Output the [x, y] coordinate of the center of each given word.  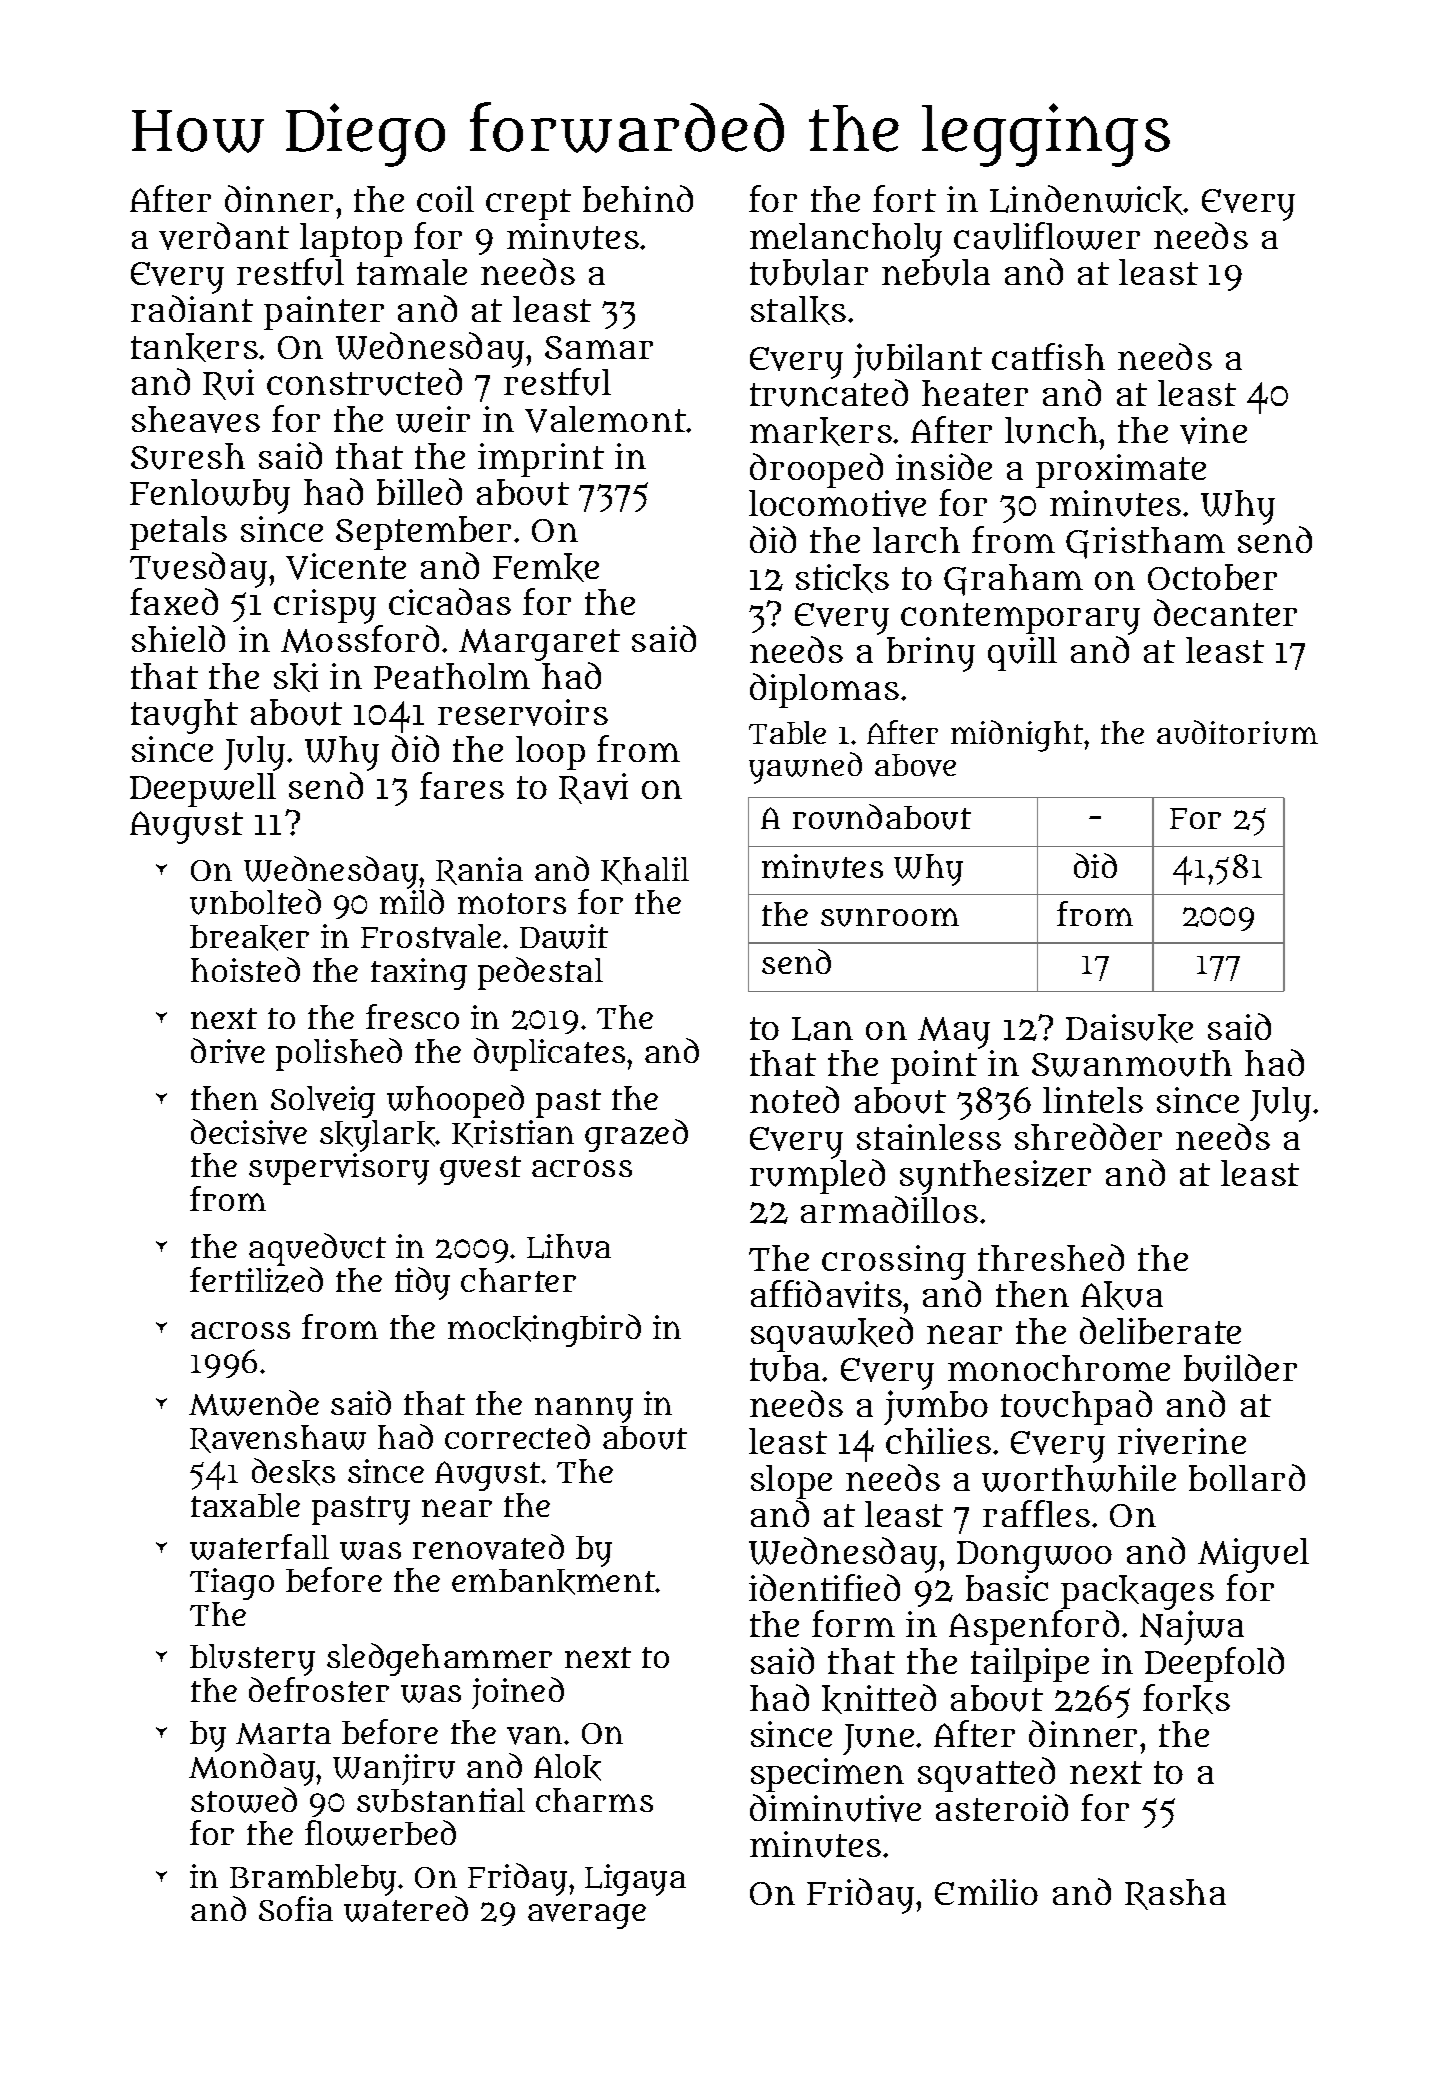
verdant [224, 236]
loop [550, 753]
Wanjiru [394, 1769]
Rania [479, 871]
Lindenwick [1087, 200]
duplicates [549, 1054]
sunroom [890, 917]
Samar [599, 347]
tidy [422, 1283]
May [954, 1033]
